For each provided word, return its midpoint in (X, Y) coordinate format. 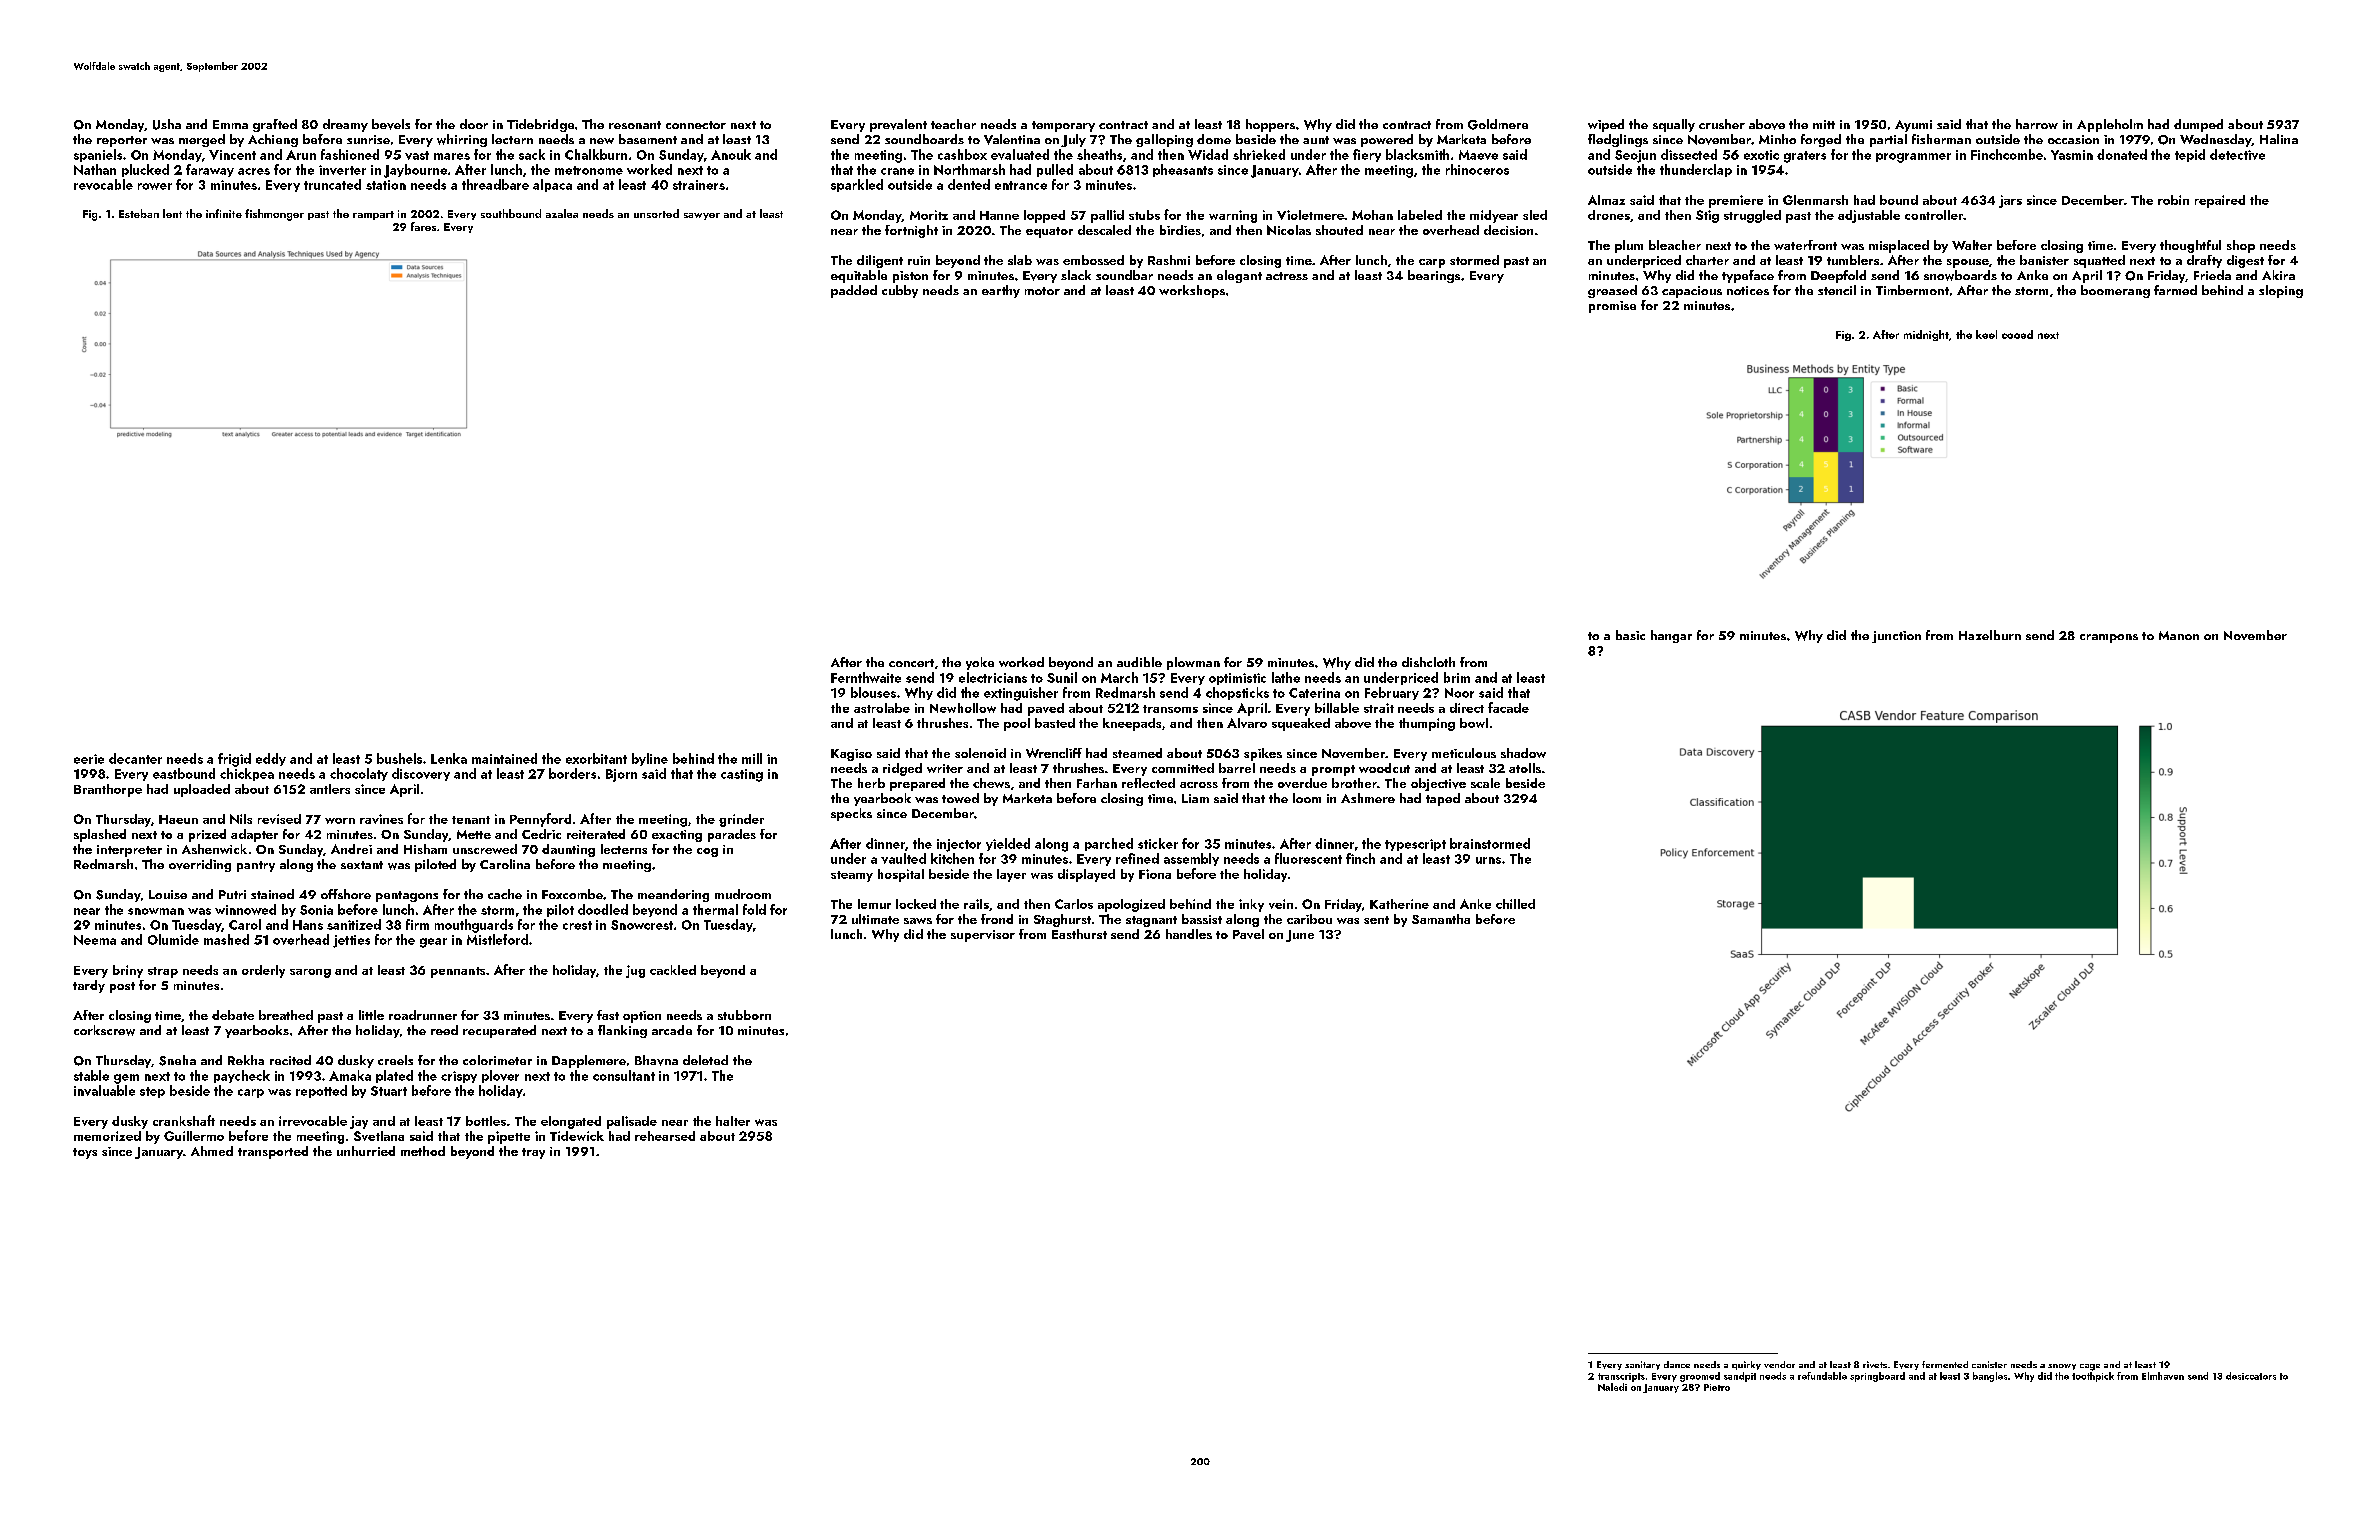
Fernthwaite (866, 677)
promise (1612, 307)
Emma (230, 124)
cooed (2017, 334)
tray (533, 1153)
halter (733, 1121)
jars (2010, 201)
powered (1387, 140)
